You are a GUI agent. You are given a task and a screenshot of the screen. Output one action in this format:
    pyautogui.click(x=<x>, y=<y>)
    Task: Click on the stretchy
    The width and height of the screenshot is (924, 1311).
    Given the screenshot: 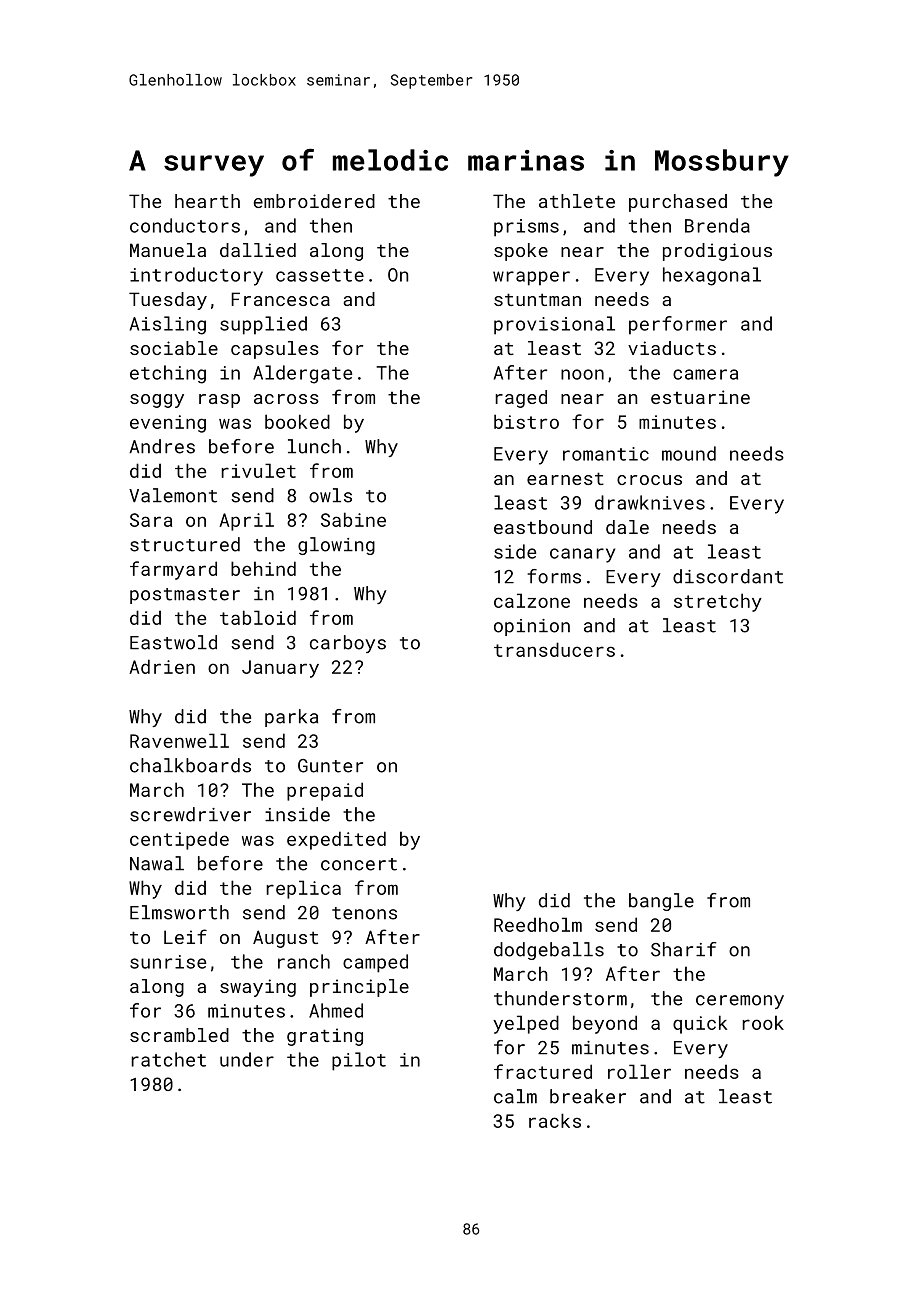 What is the action you would take?
    pyautogui.click(x=718, y=602)
